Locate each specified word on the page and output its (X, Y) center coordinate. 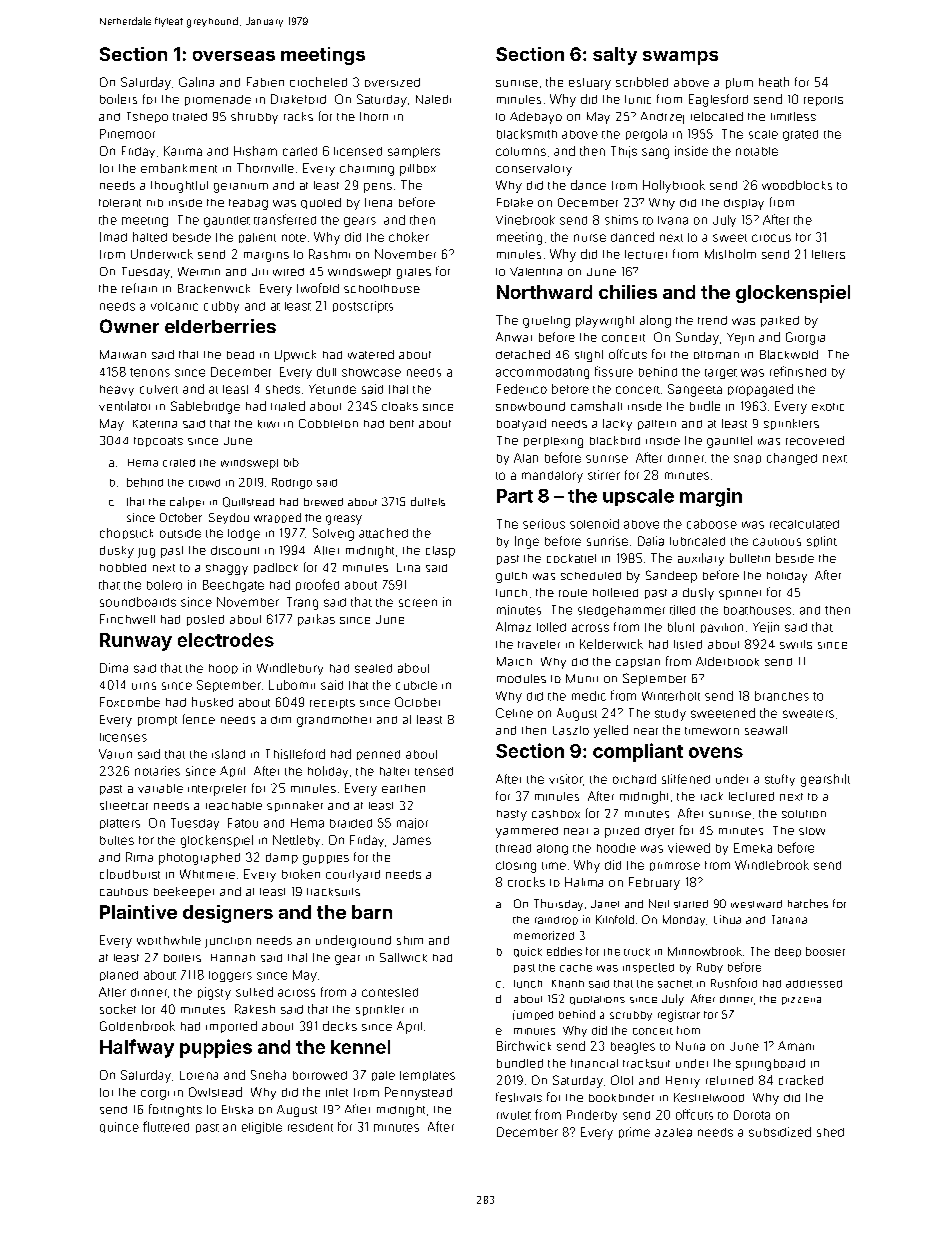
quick (528, 952)
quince (119, 1127)
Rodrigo (292, 483)
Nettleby (296, 841)
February (654, 883)
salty (615, 56)
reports (823, 101)
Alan (526, 458)
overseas (234, 56)
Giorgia (805, 338)
